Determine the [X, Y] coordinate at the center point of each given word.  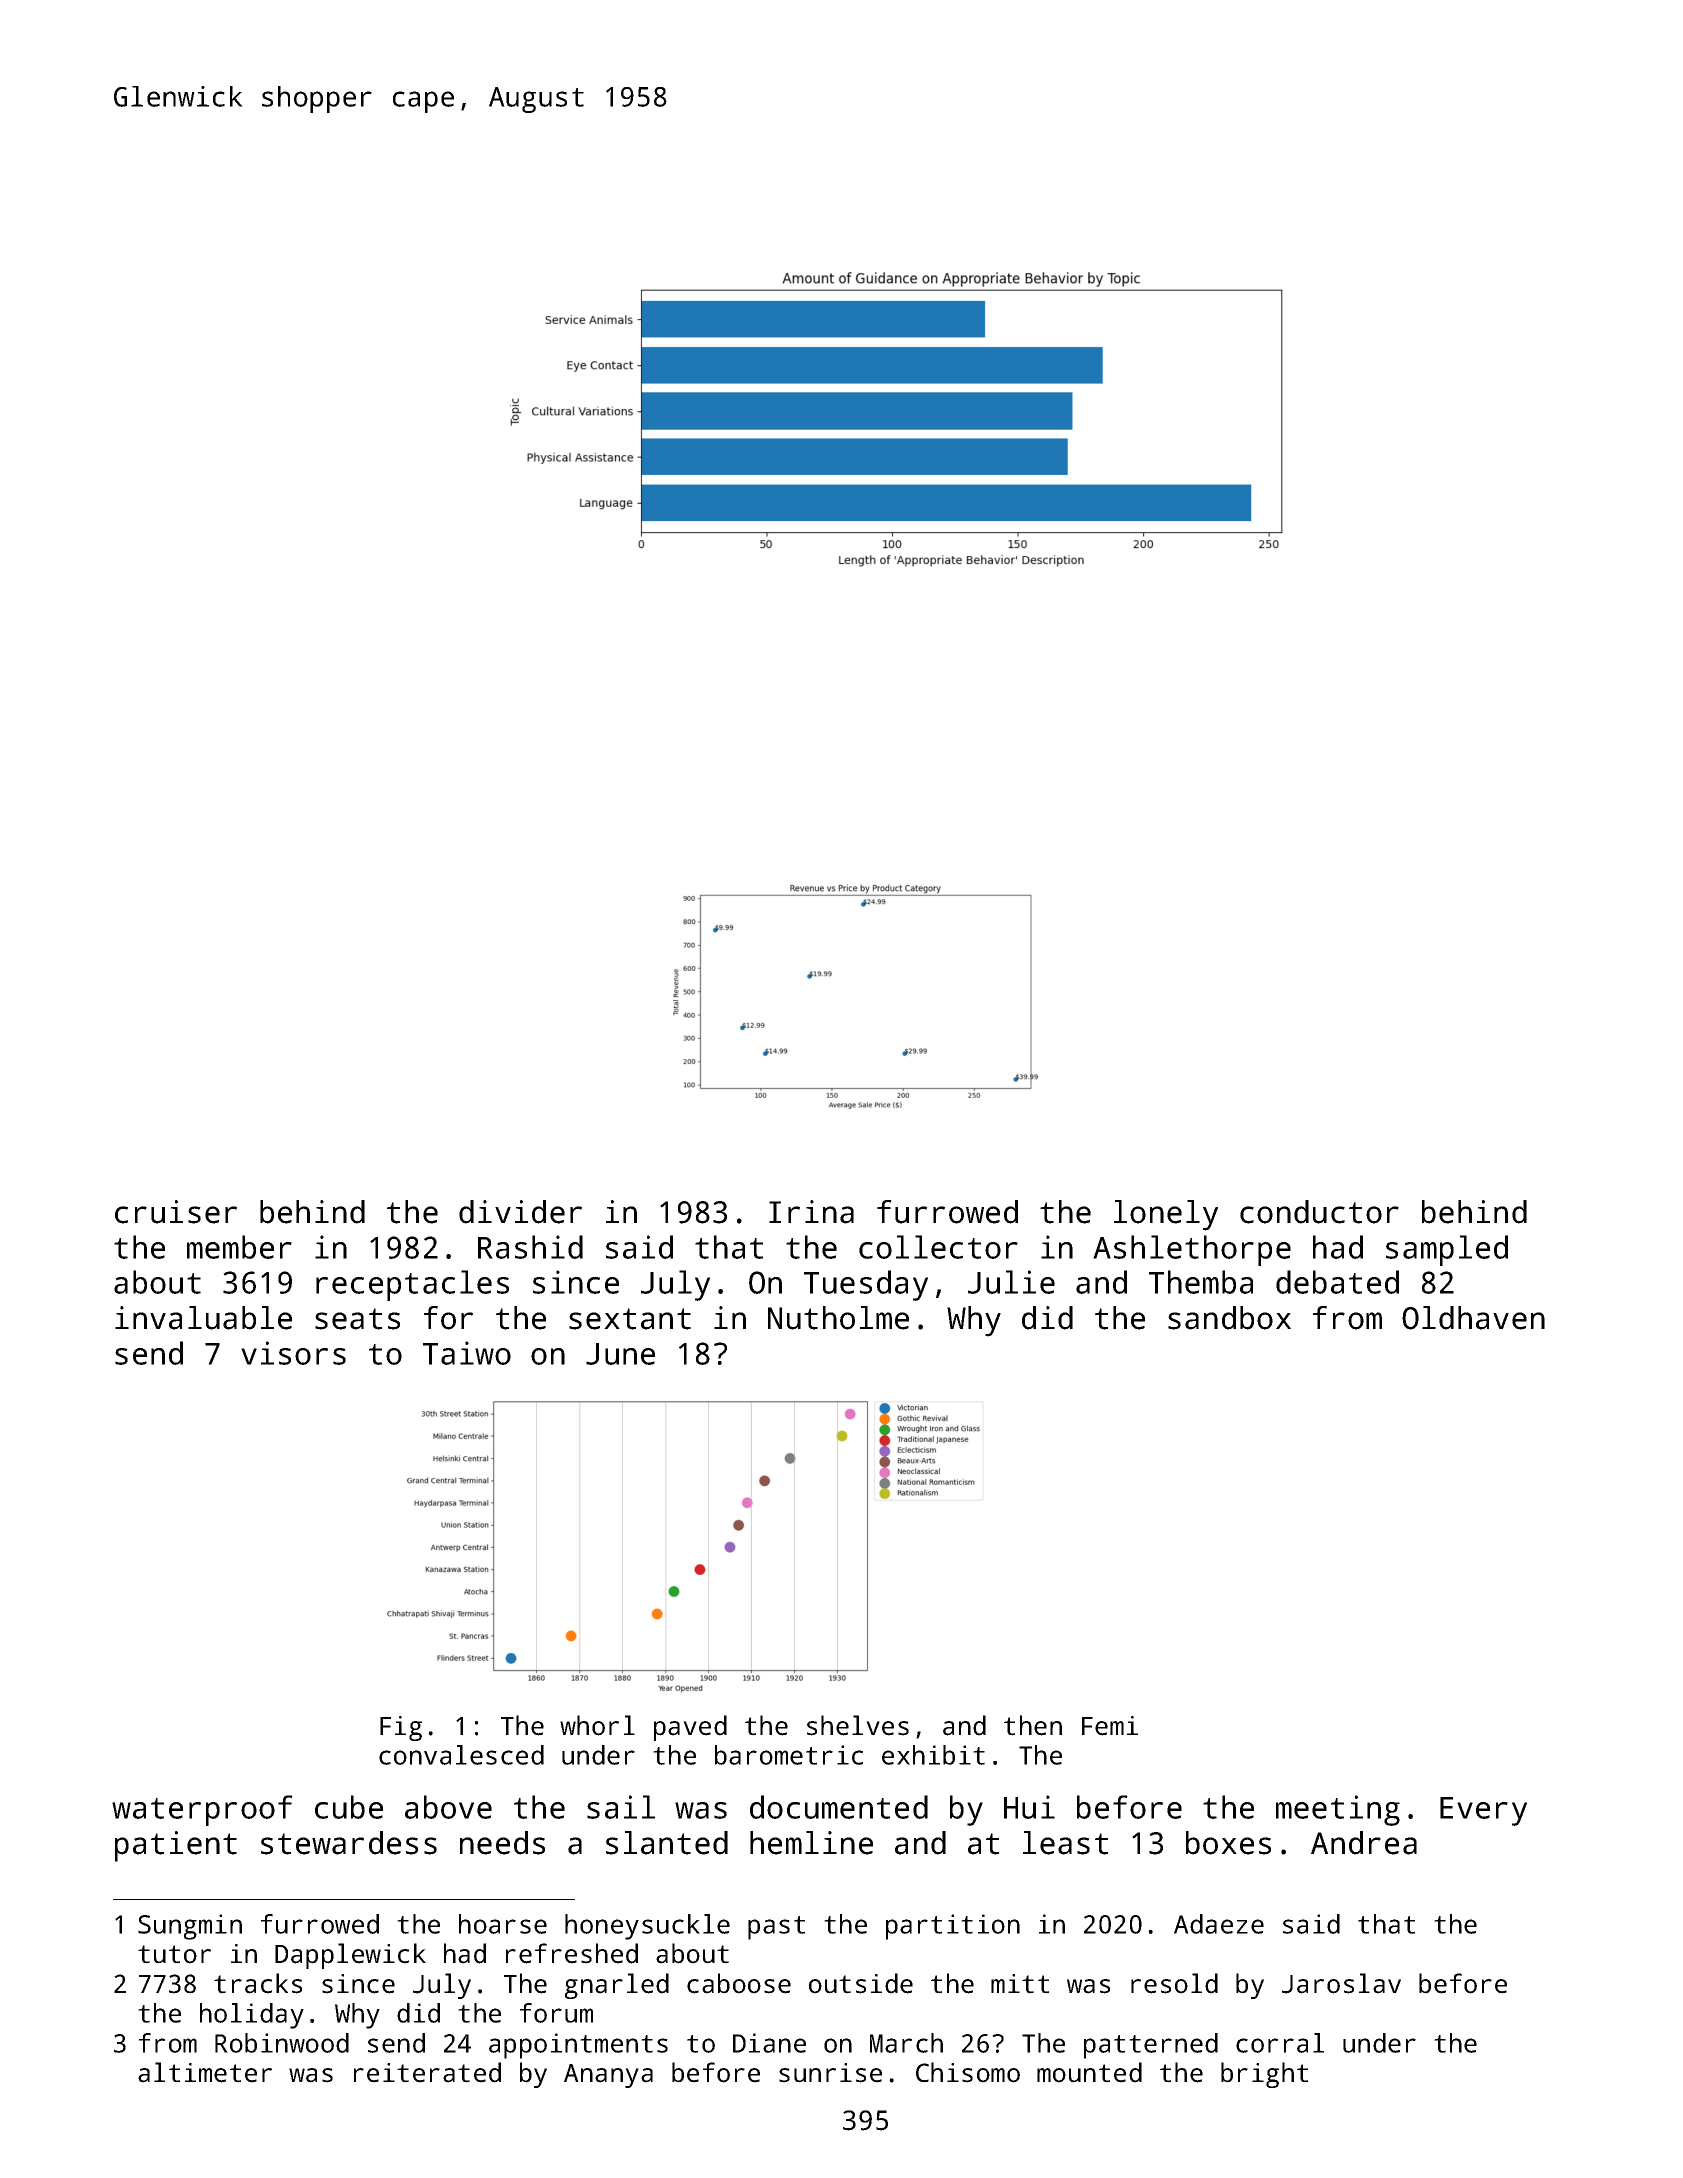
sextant [630, 1319]
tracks [258, 1983]
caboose [739, 1983]
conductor [1319, 1212]
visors [293, 1353]
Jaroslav [1341, 1983]
